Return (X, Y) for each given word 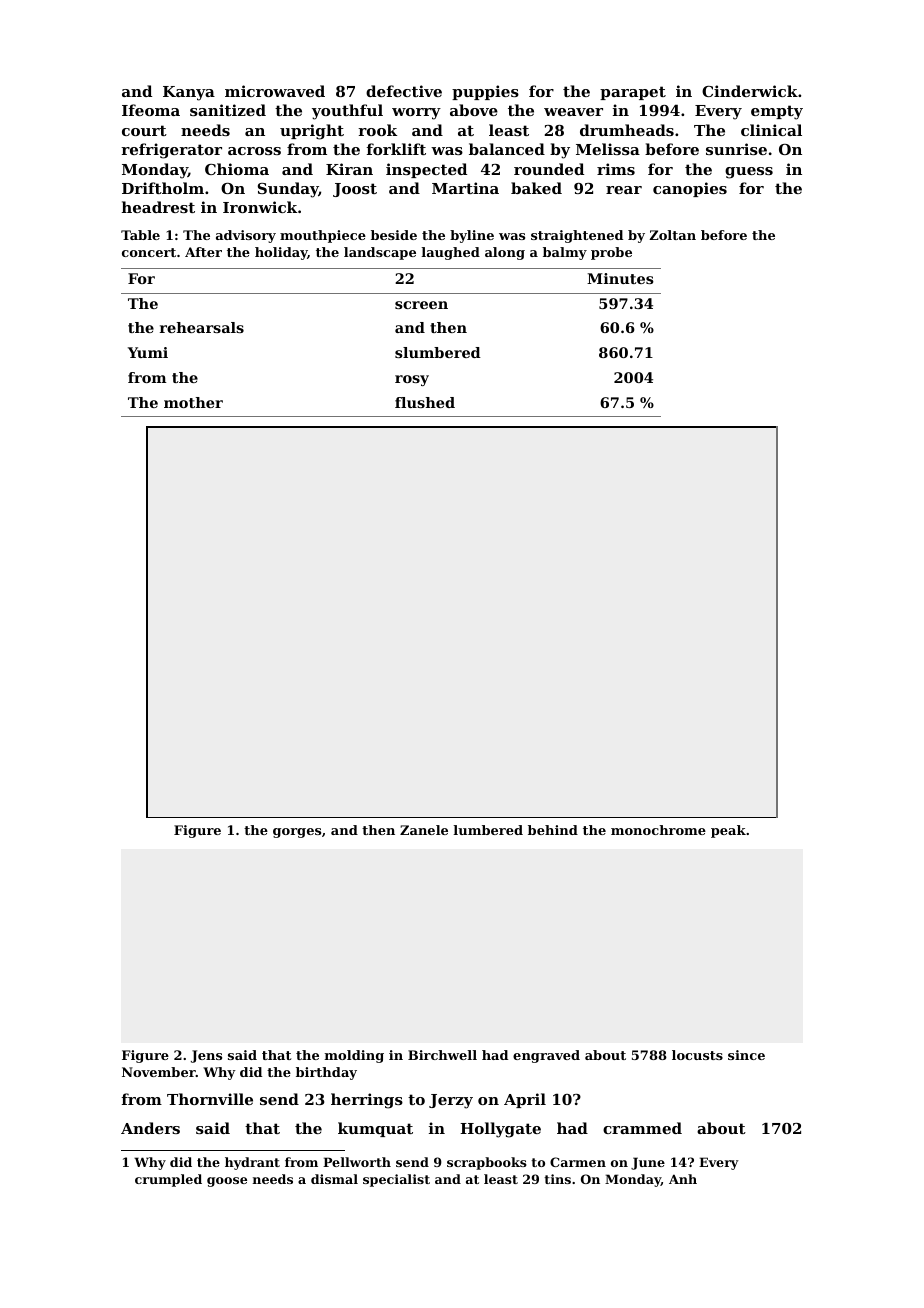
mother (193, 402)
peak (728, 831)
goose (227, 1182)
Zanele (424, 830)
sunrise (736, 149)
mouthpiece (323, 236)
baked (536, 188)
